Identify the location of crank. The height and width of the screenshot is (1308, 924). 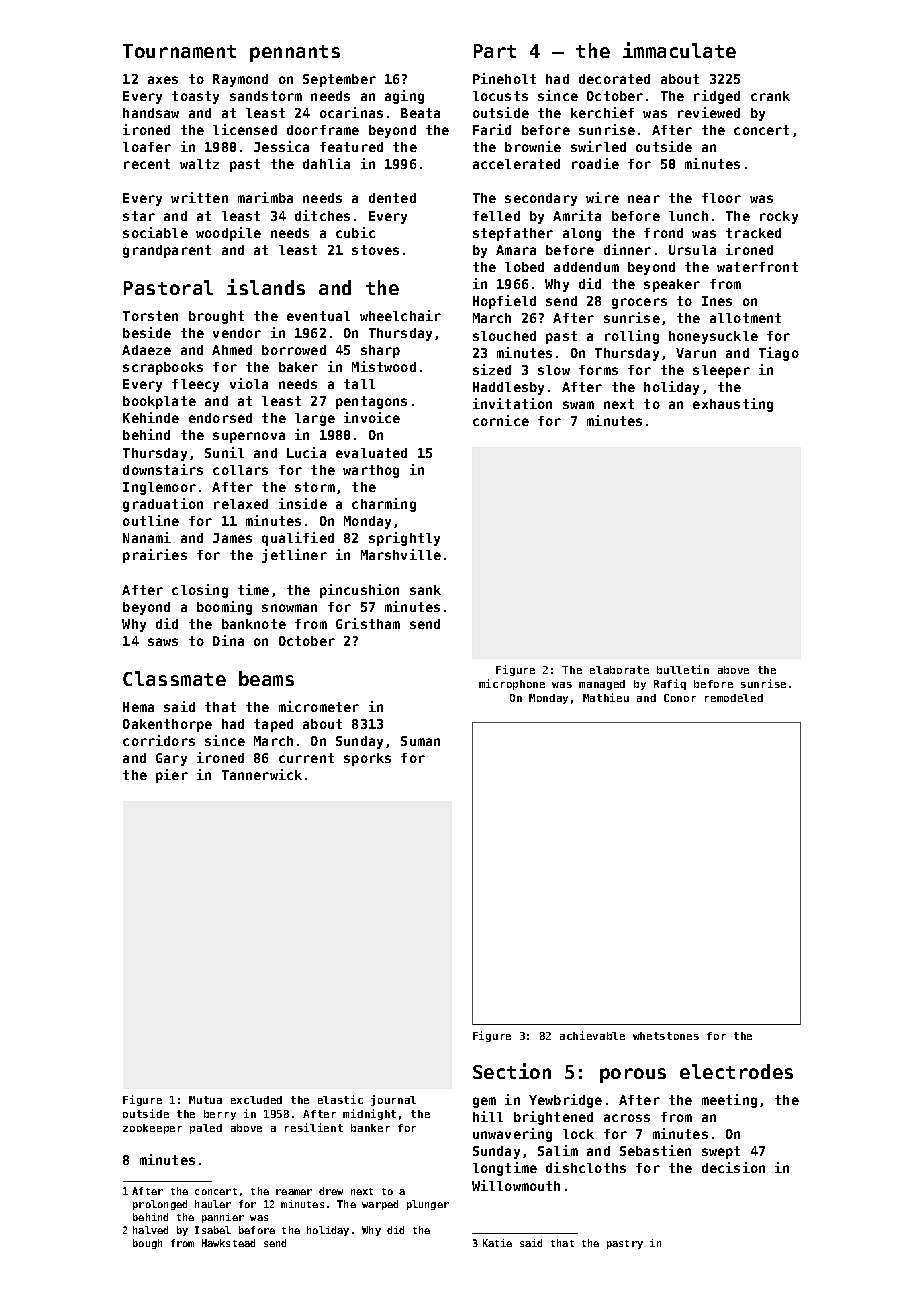
(770, 96).
